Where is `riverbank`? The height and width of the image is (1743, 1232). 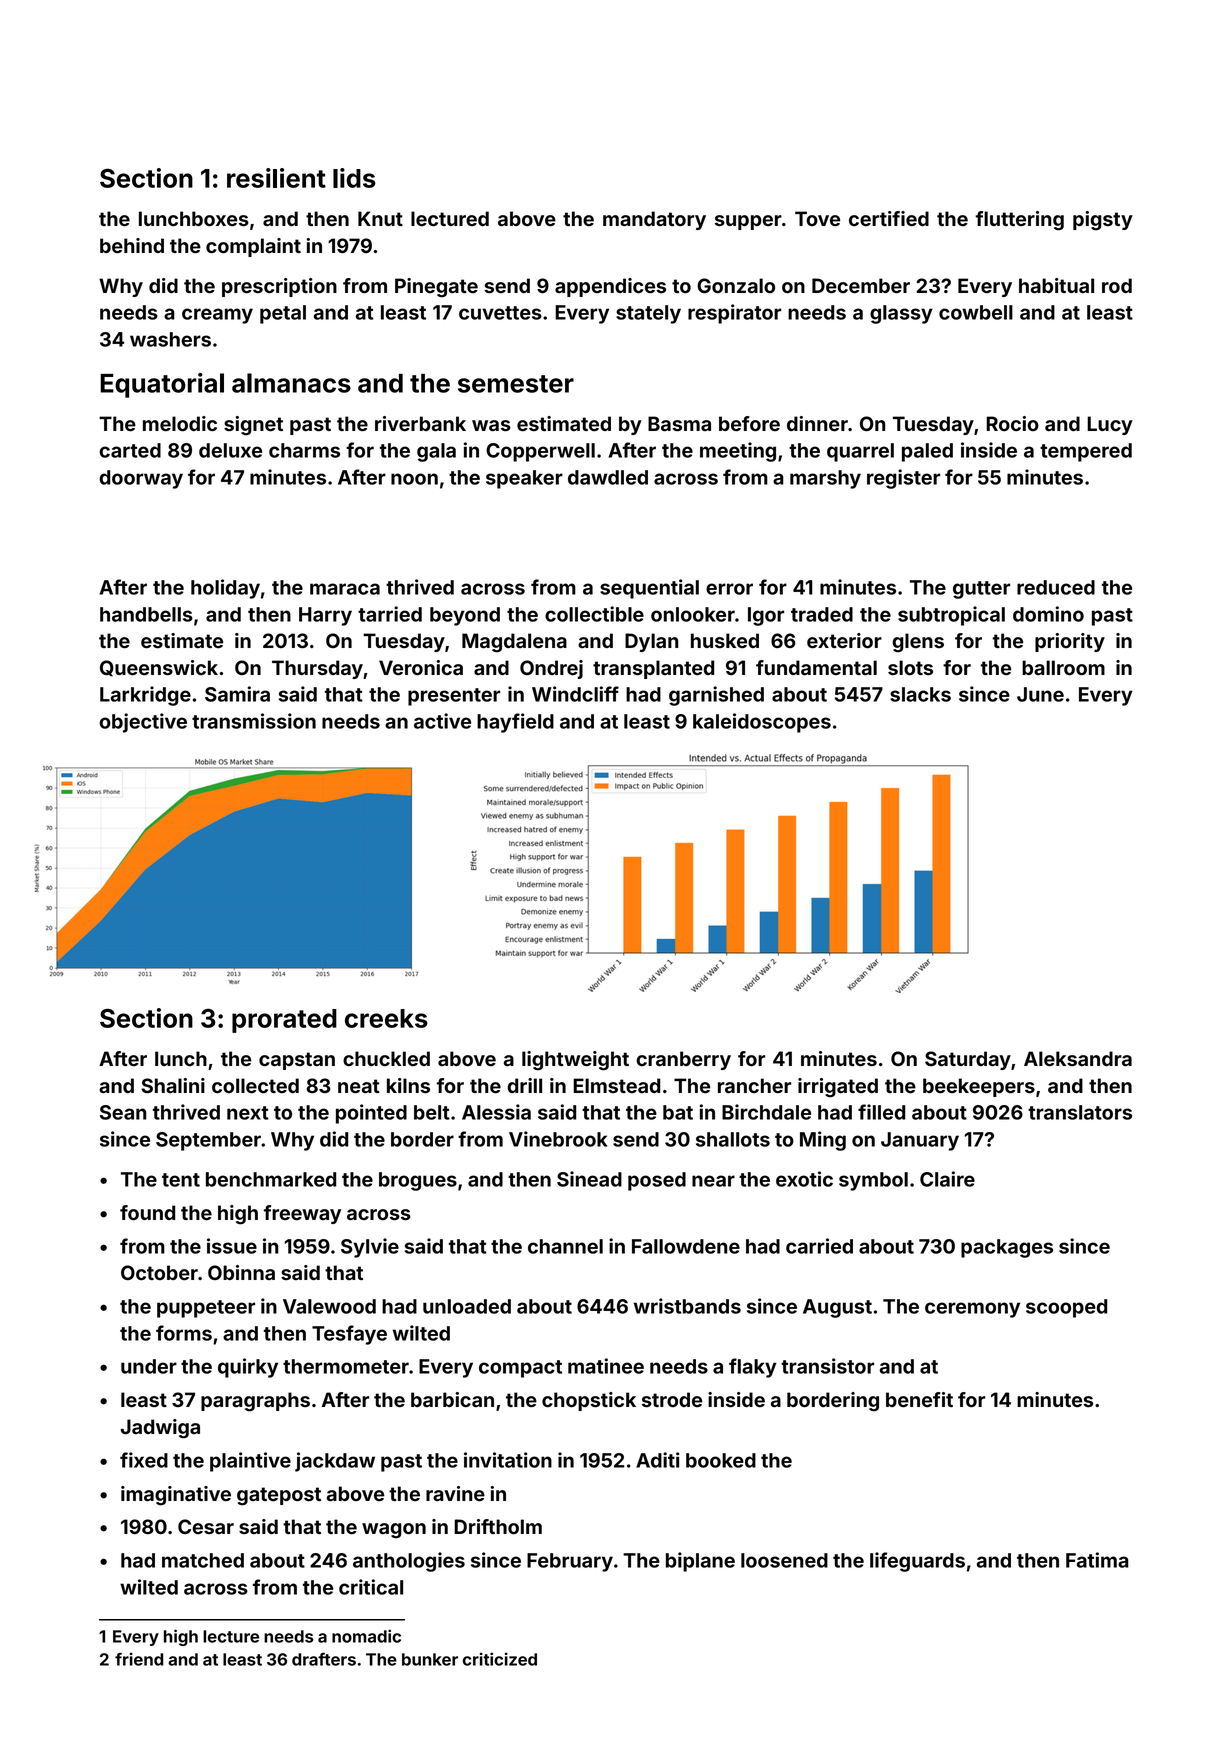
riverbank is located at coordinates (420, 424).
